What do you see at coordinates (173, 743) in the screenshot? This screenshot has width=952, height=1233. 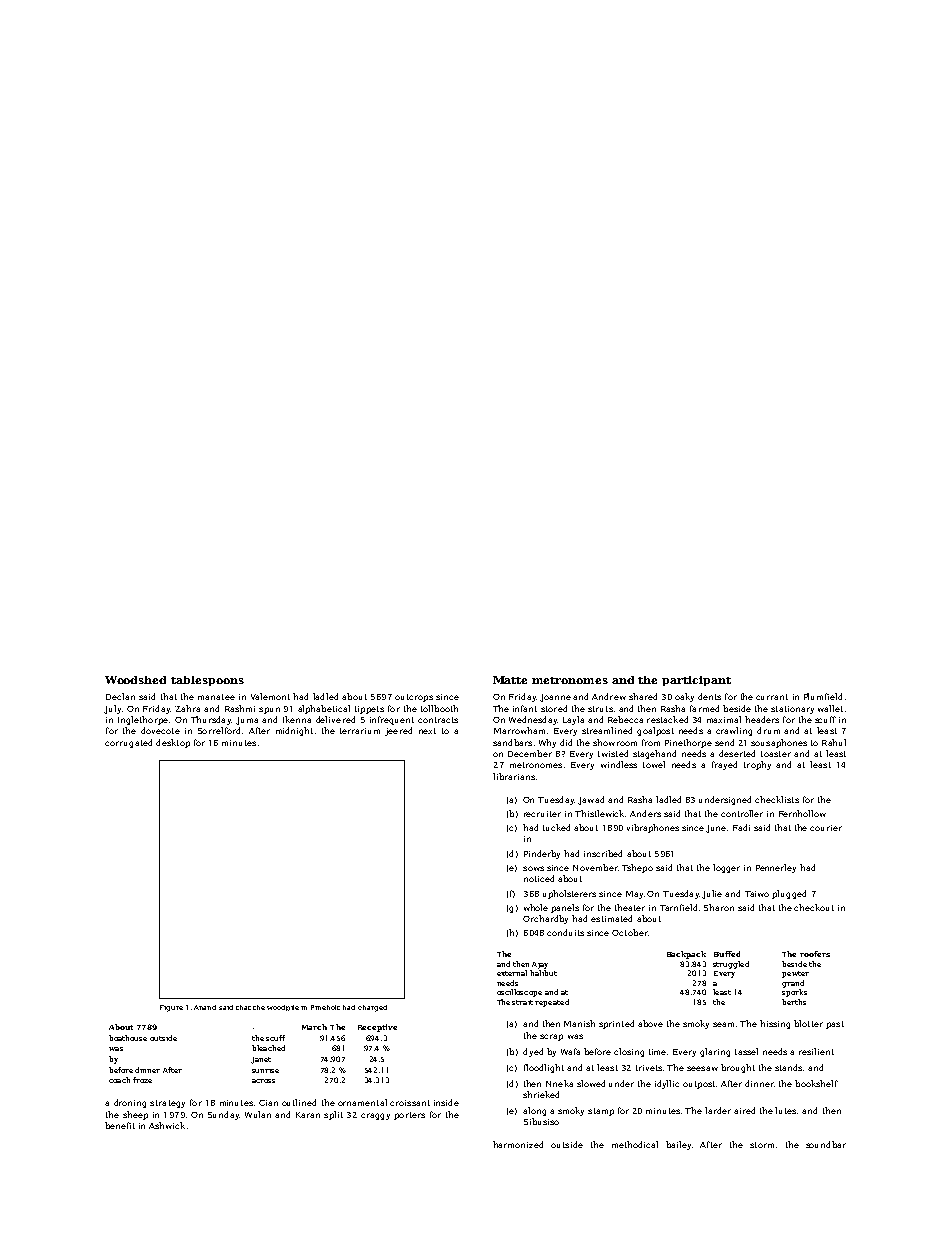 I see `desktop` at bounding box center [173, 743].
